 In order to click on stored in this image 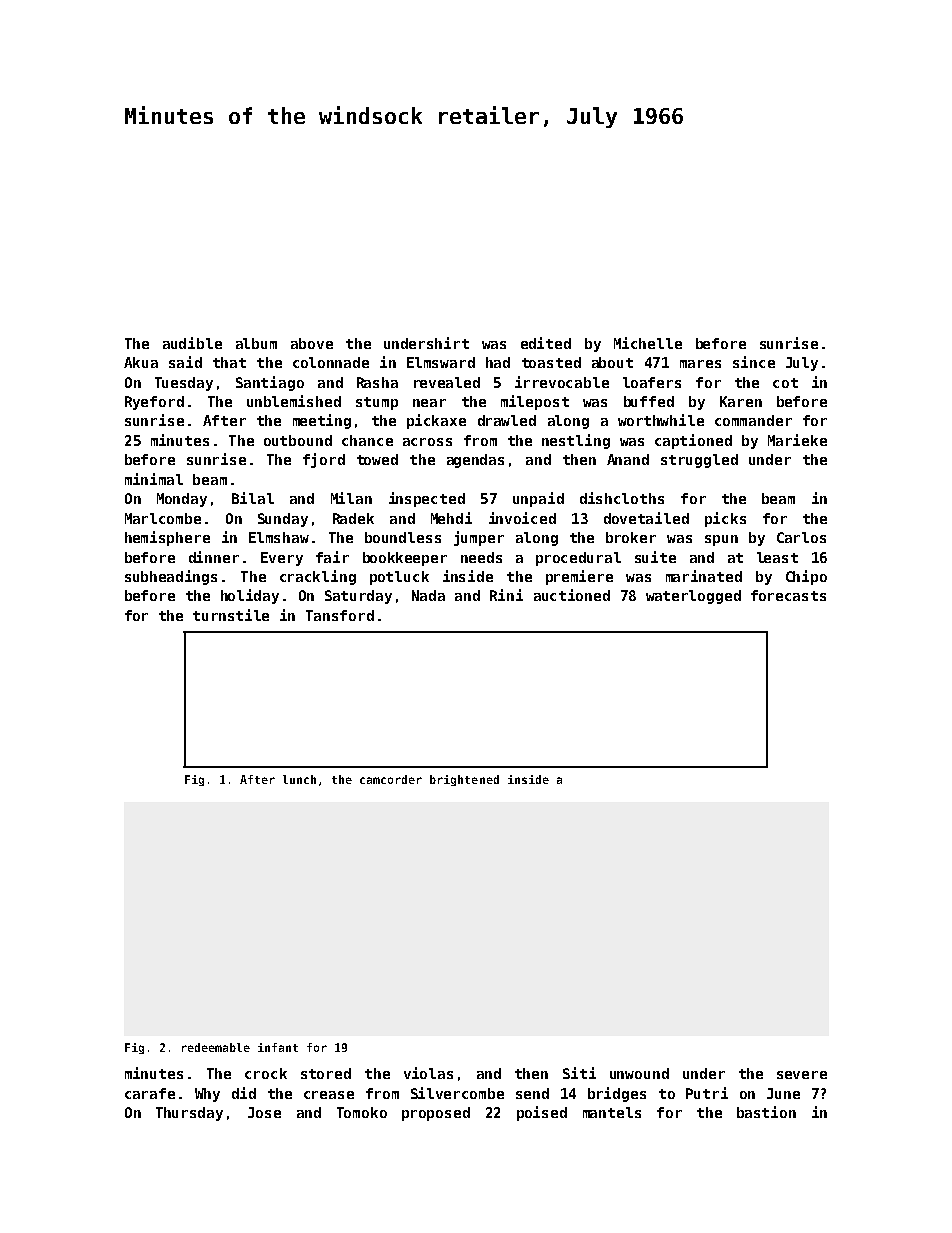, I will do `click(326, 1073)`.
